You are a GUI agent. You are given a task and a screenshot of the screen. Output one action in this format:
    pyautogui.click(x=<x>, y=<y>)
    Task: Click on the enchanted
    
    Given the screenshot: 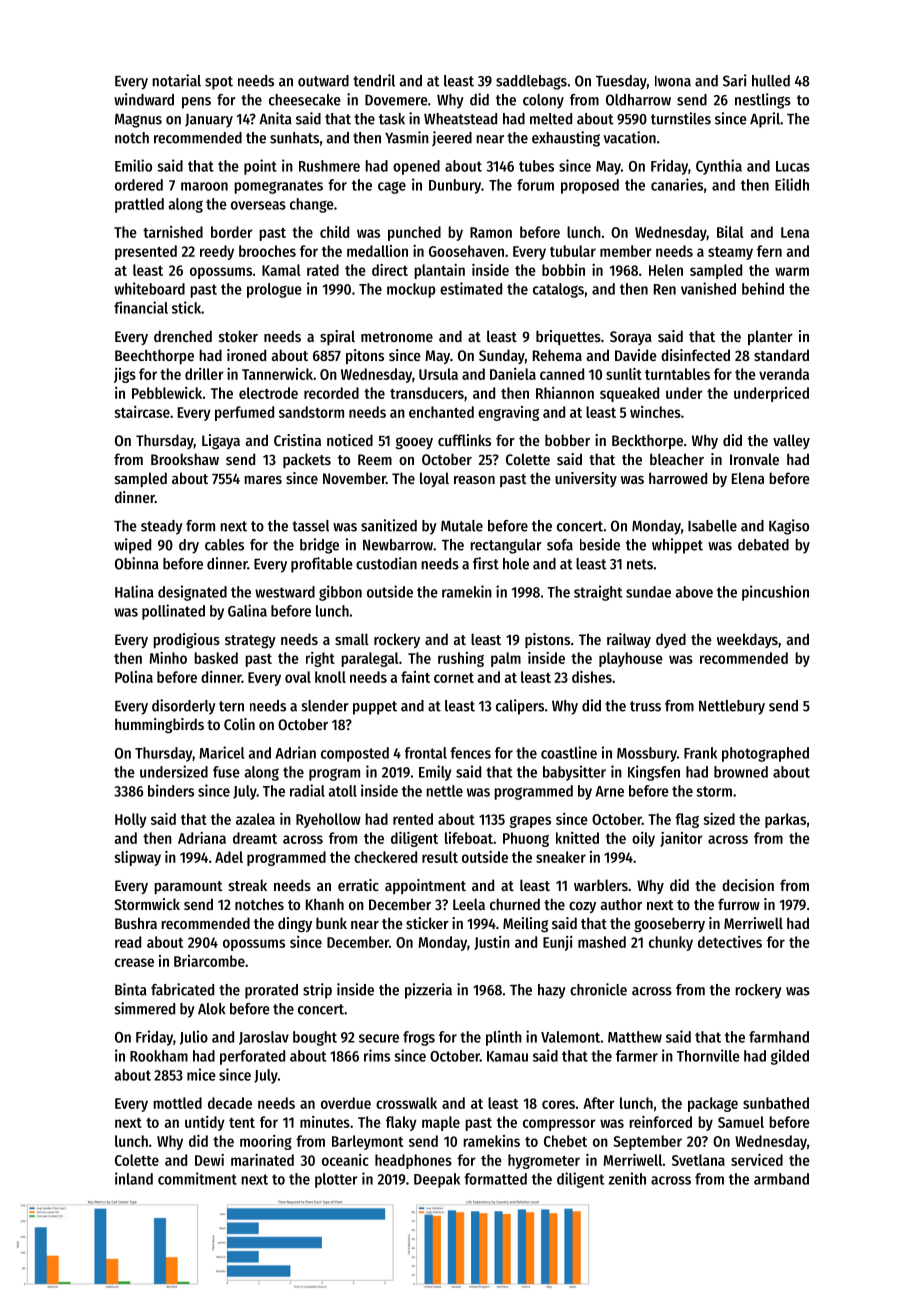 What is the action you would take?
    pyautogui.click(x=441, y=412)
